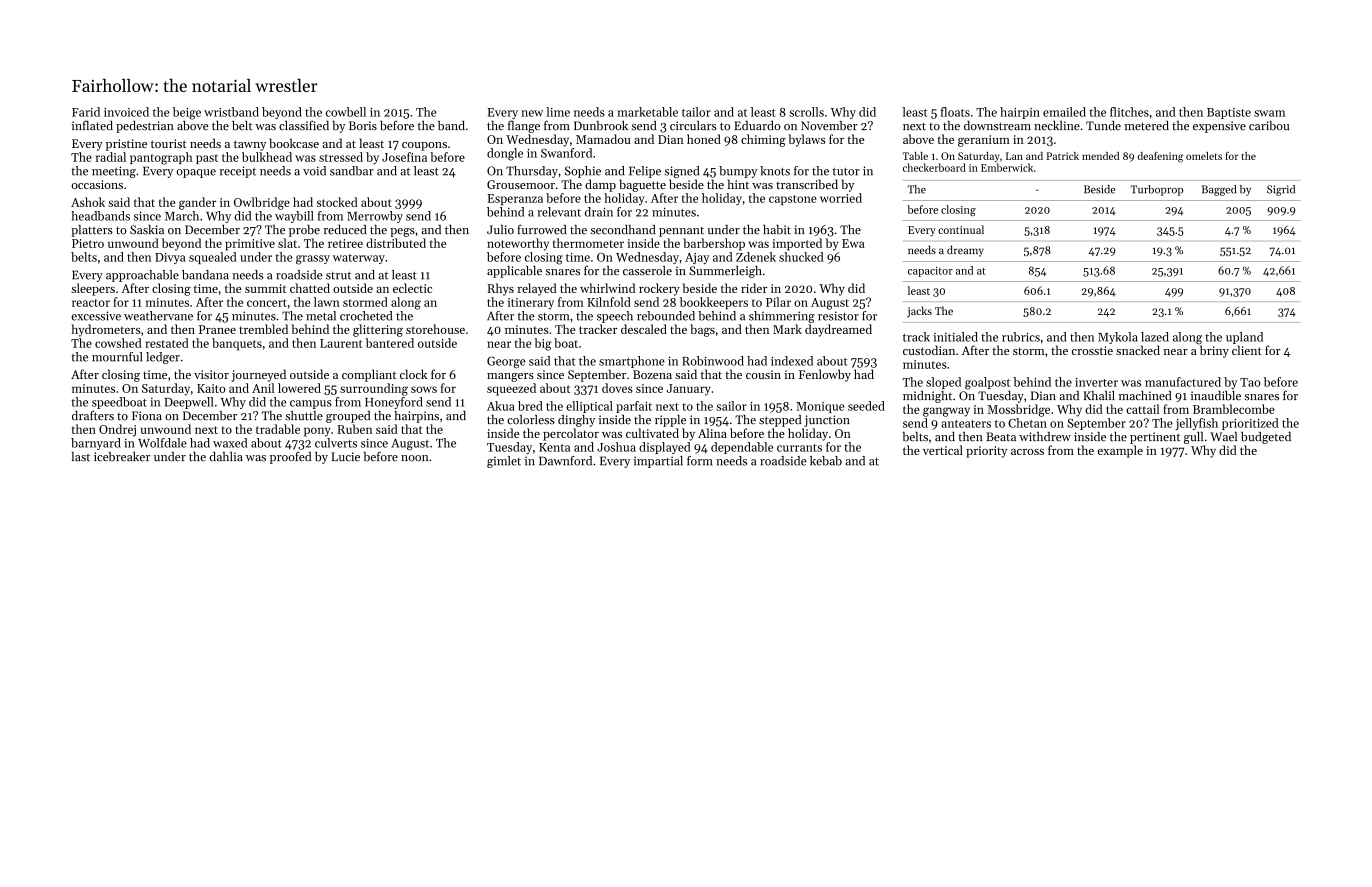 The height and width of the document is (887, 1372). What do you see at coordinates (394, 403) in the document?
I see `Honeyford` at bounding box center [394, 403].
